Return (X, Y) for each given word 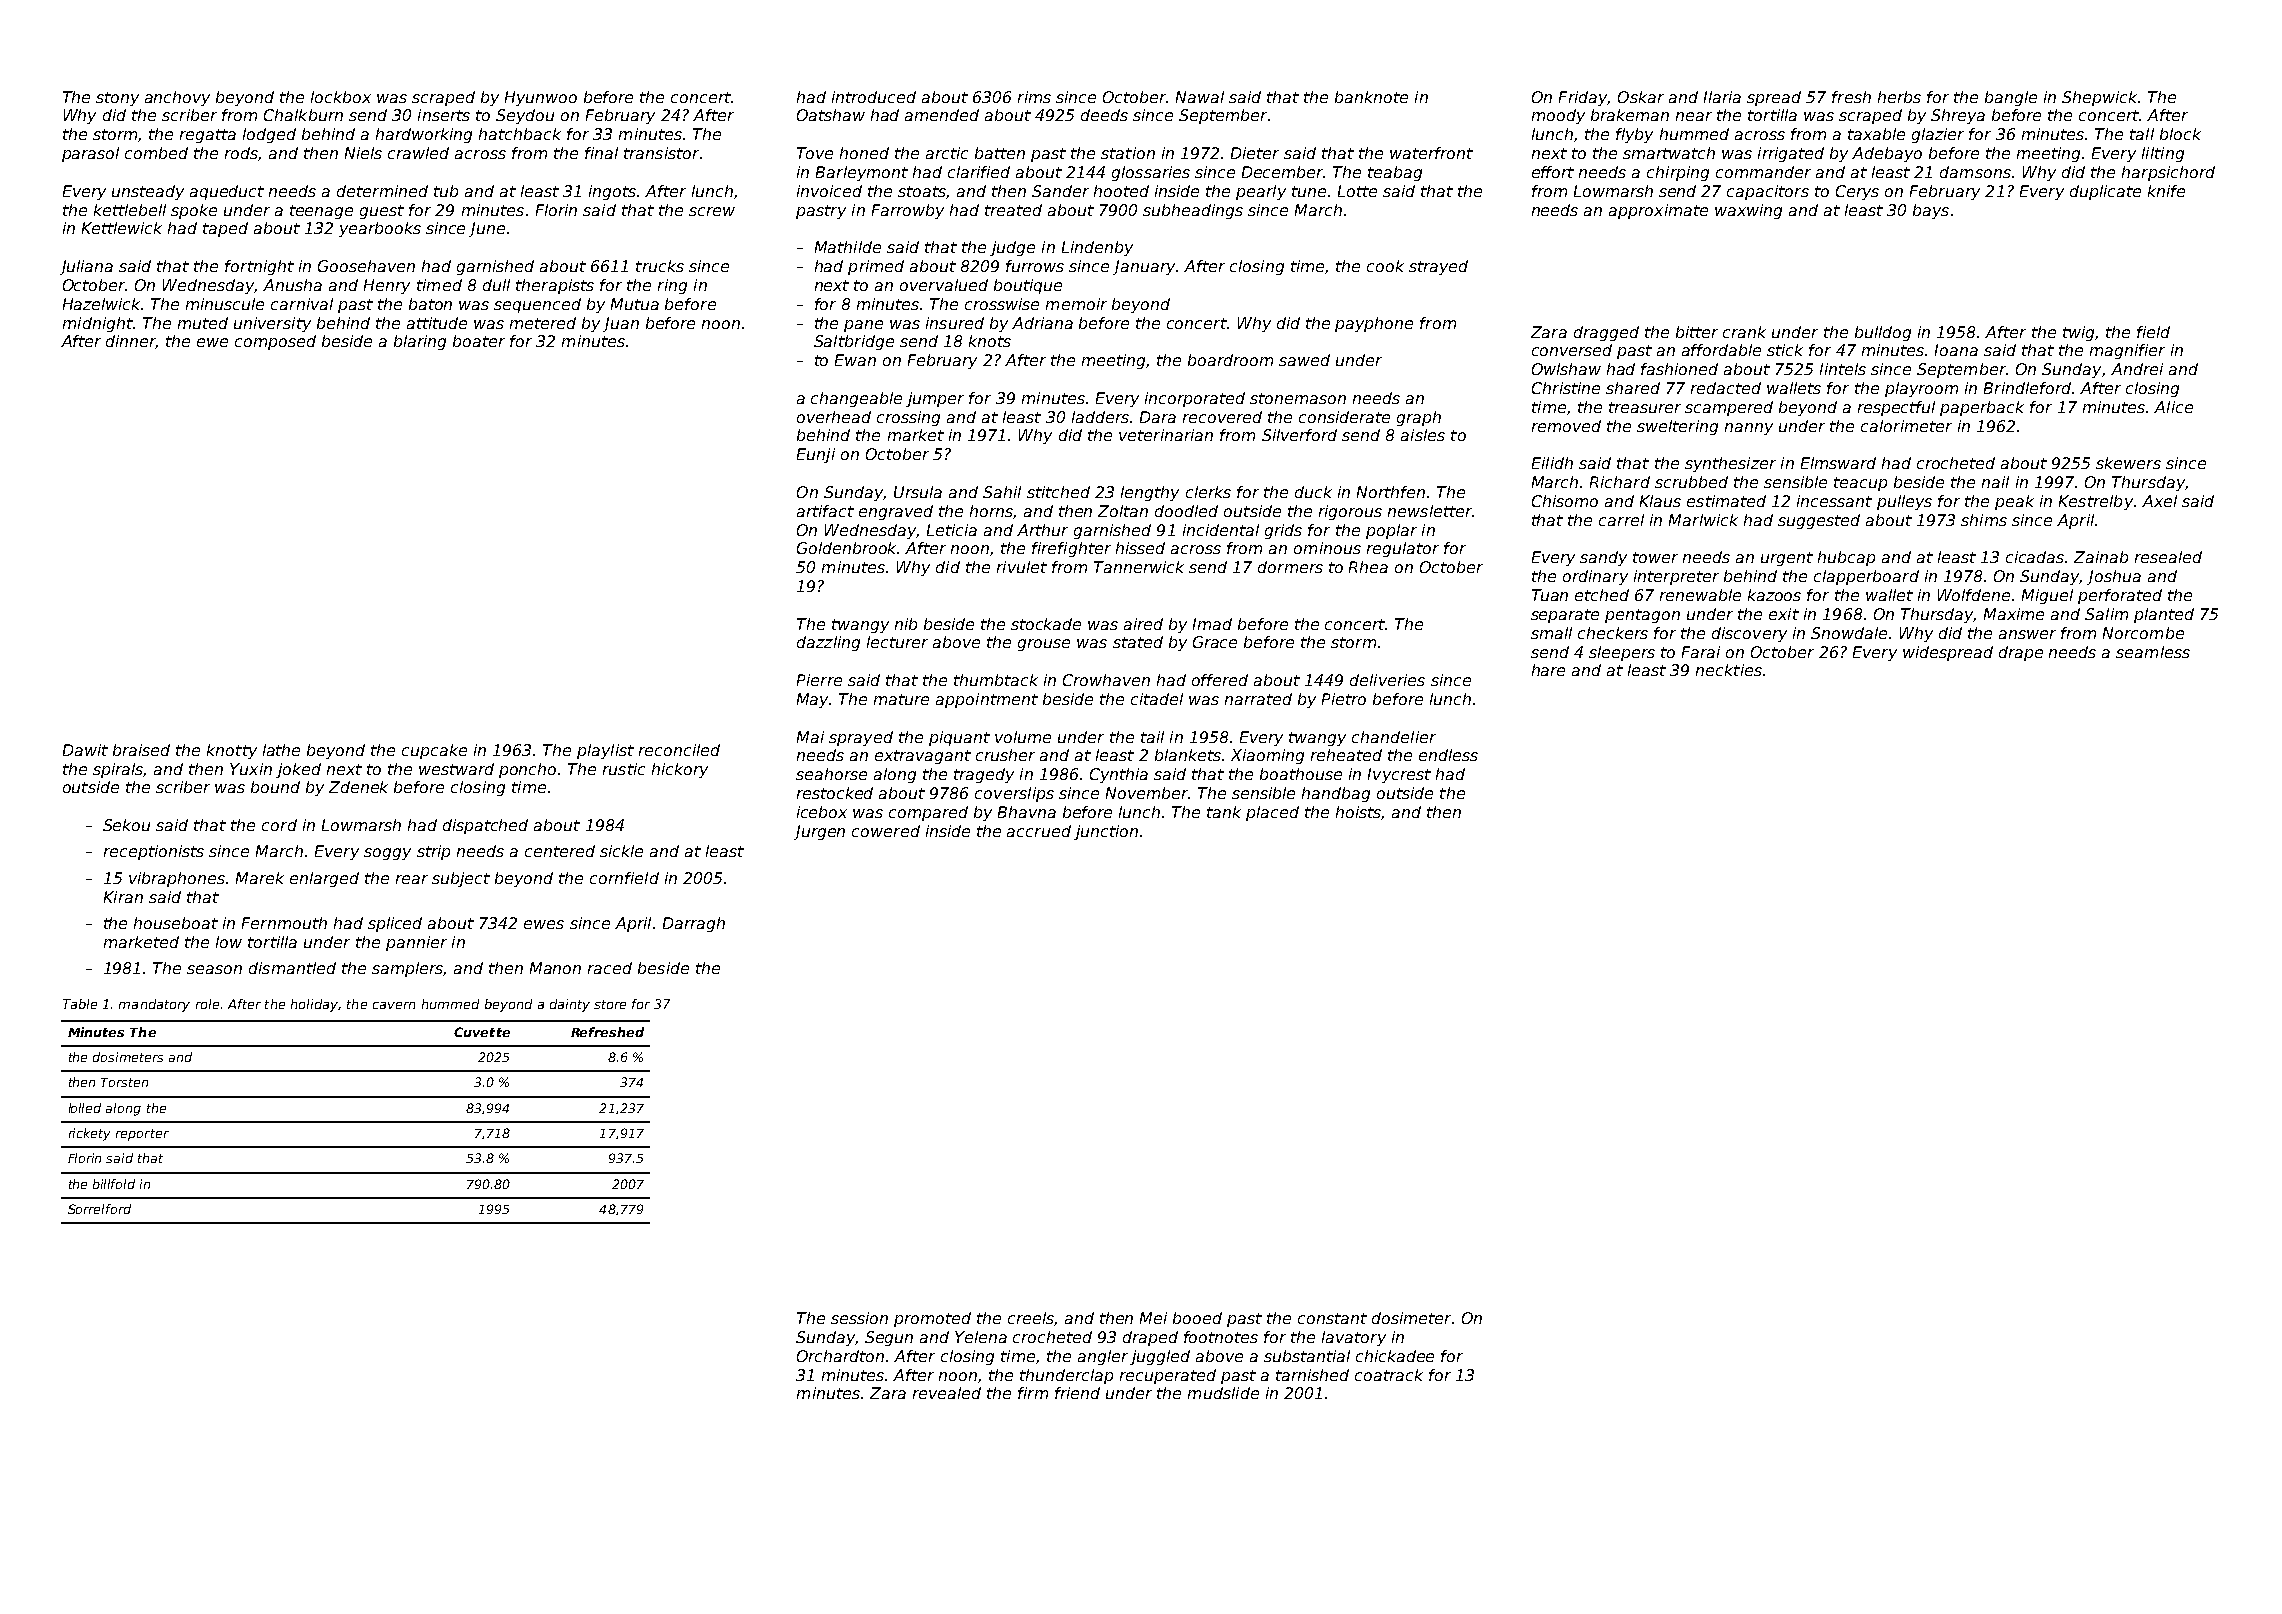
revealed (947, 1393)
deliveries (1387, 680)
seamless (2153, 652)
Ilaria (1722, 97)
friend (1077, 1393)
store (610, 1004)
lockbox (341, 97)
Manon (555, 968)
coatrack (1389, 1375)
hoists (1359, 813)
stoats (922, 192)
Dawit (85, 750)
